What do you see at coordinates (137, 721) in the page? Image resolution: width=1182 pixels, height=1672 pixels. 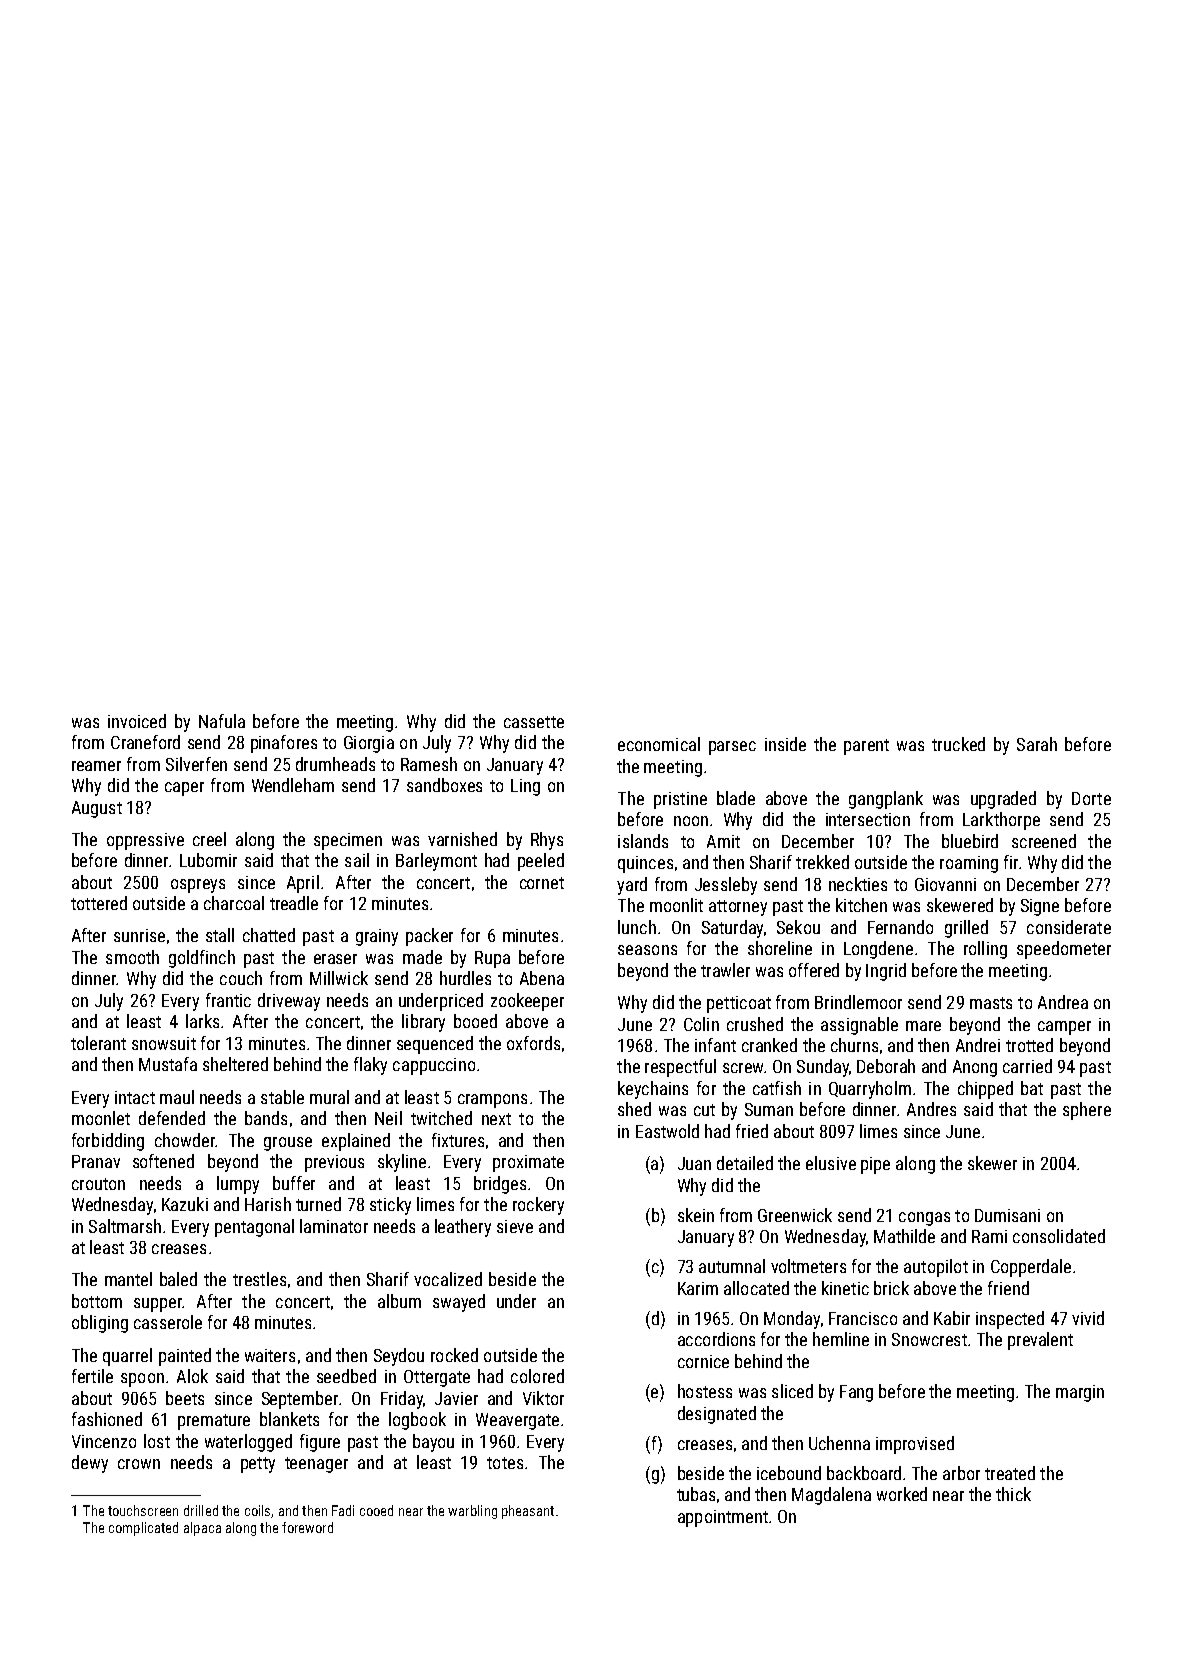 I see `invoiced` at bounding box center [137, 721].
